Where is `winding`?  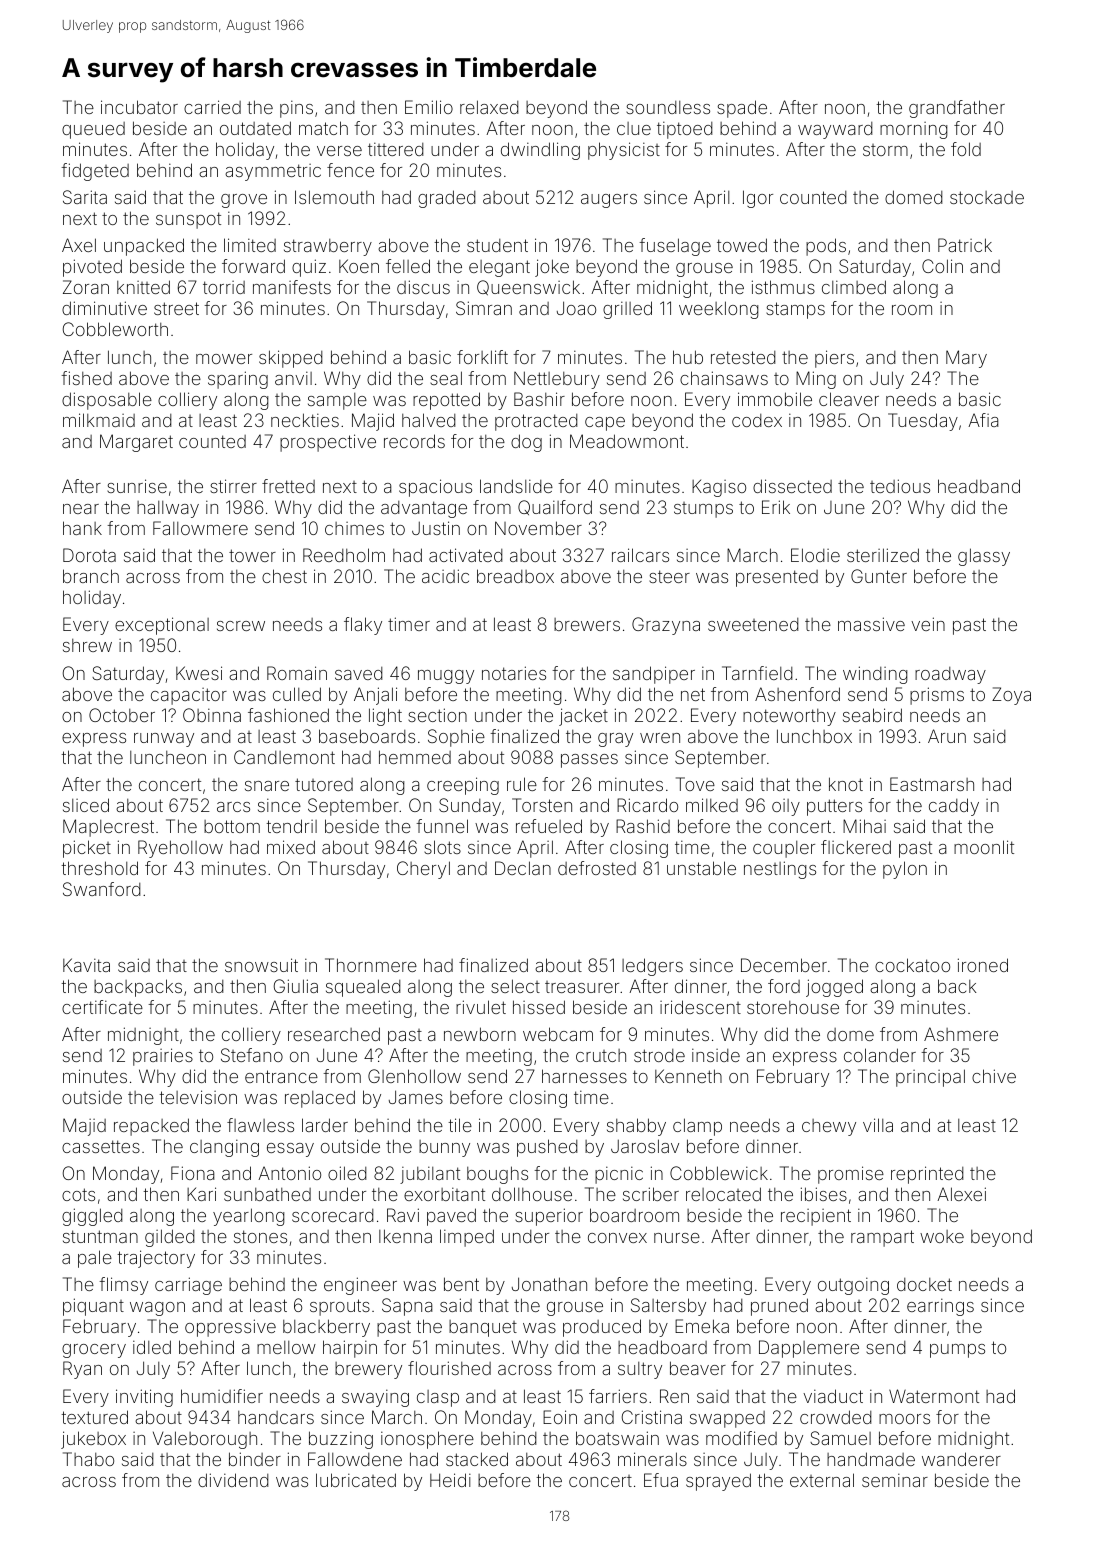 winding is located at coordinates (875, 675).
